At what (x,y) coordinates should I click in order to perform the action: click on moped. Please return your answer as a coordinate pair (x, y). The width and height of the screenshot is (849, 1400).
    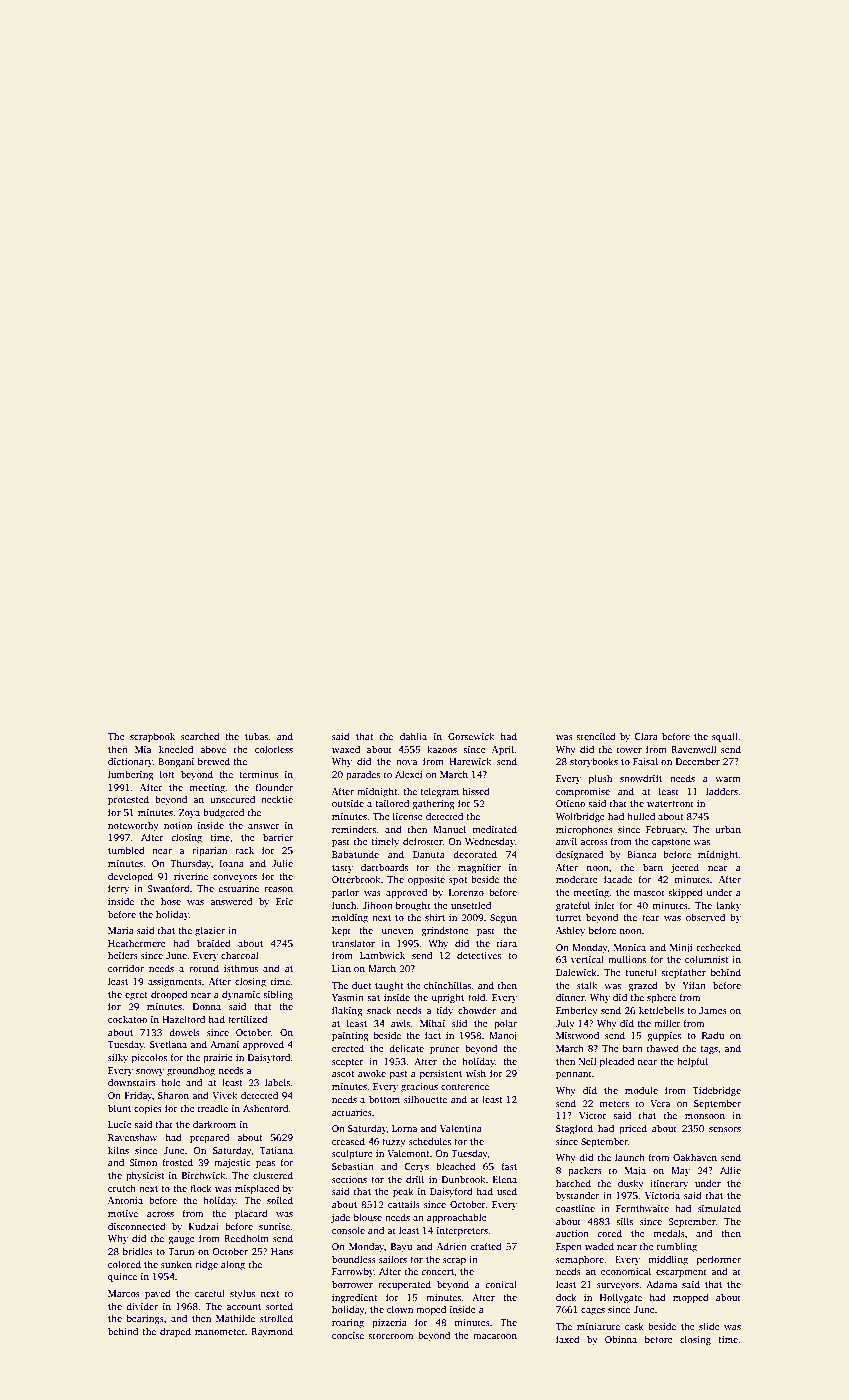
    Looking at the image, I should click on (431, 1310).
